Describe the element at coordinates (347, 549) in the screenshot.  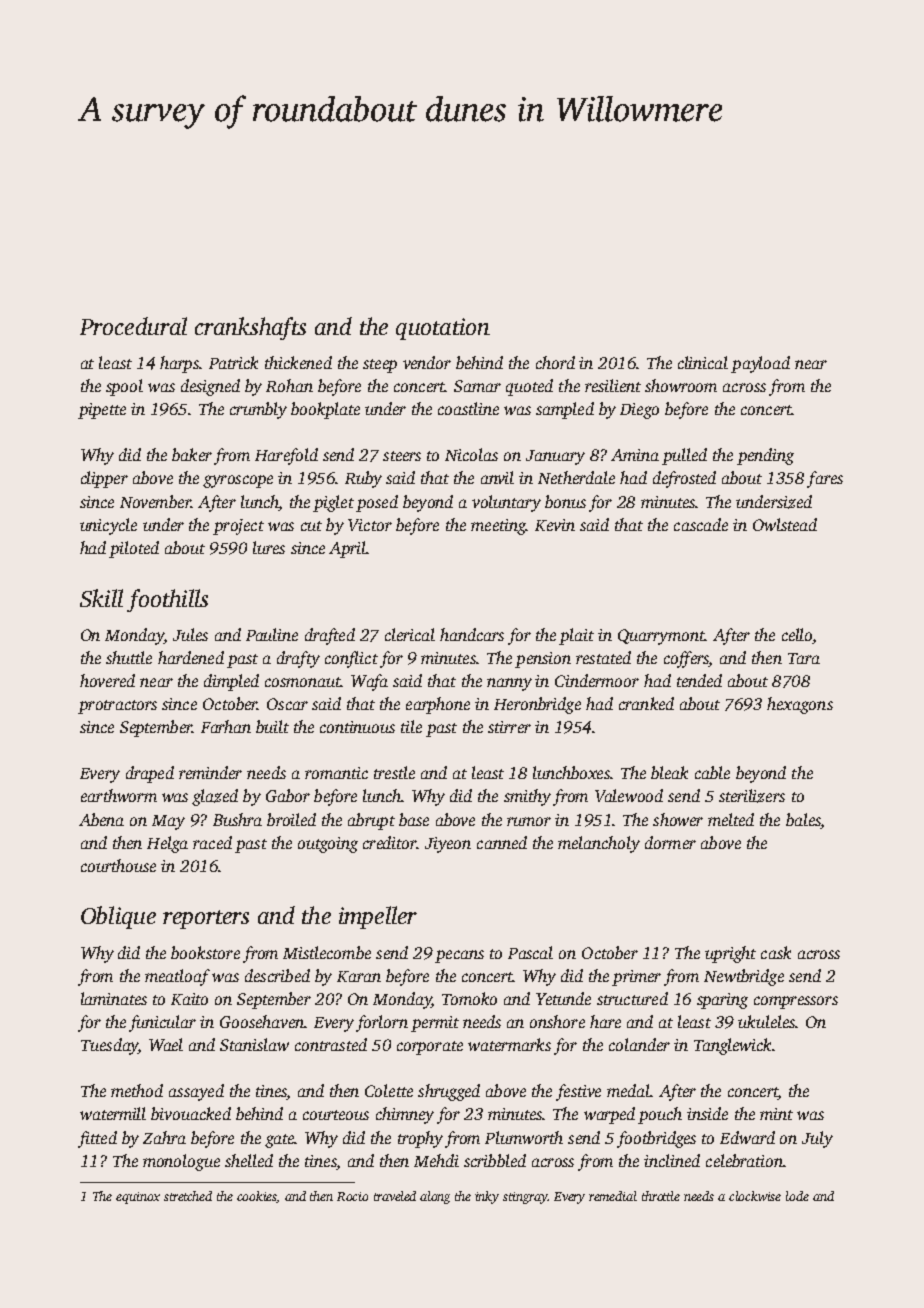
I see `April` at that location.
